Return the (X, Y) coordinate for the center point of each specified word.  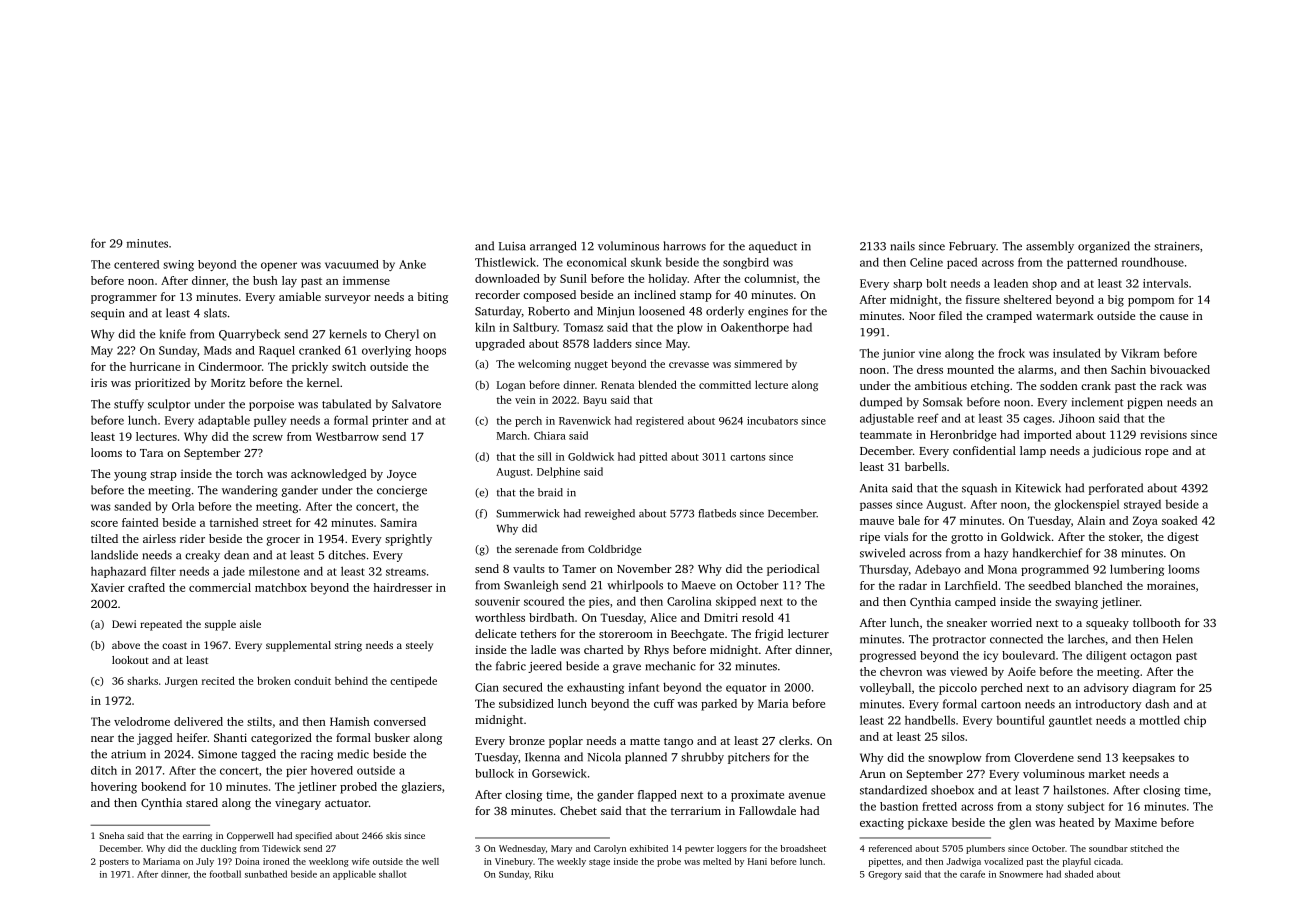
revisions (1163, 434)
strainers (1177, 246)
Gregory (885, 875)
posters (114, 863)
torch (249, 473)
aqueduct (773, 247)
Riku (544, 874)
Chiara (550, 435)
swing (178, 265)
